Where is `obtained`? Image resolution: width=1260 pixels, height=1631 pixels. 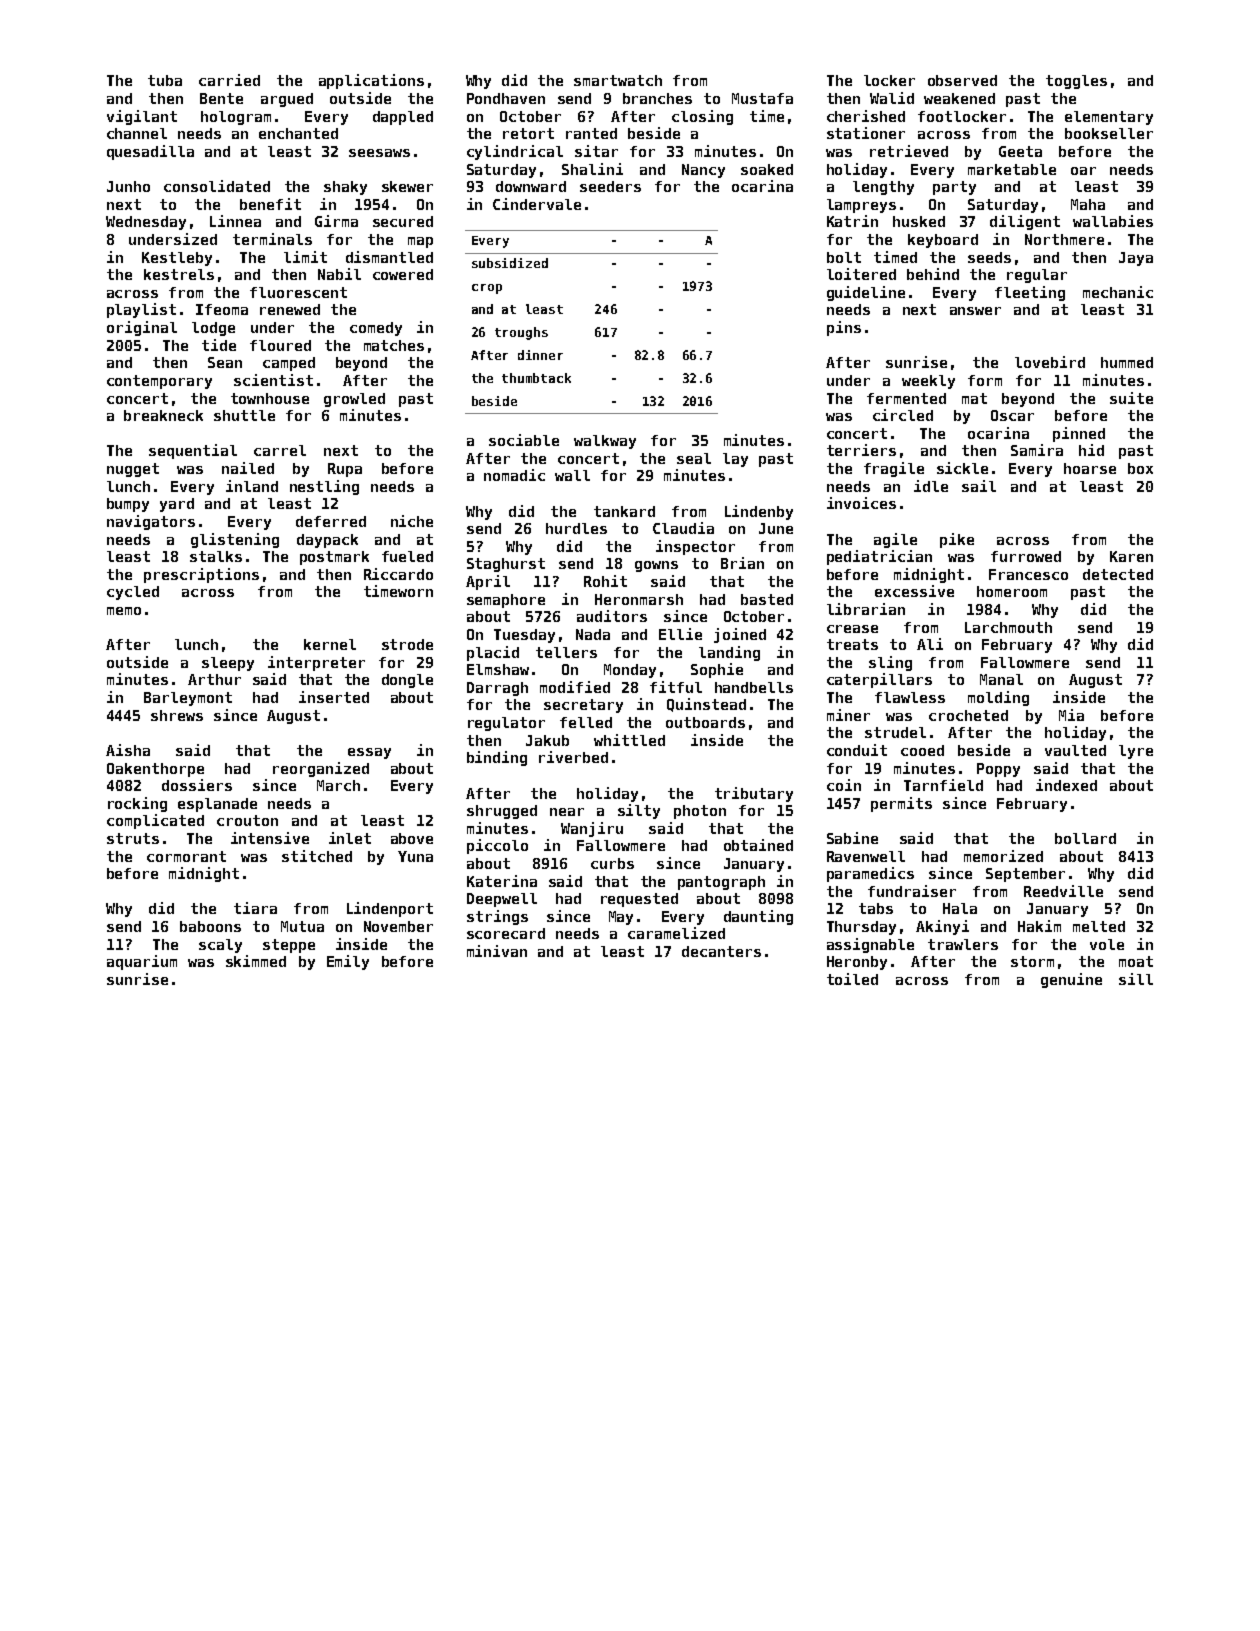 obtained is located at coordinates (758, 845).
